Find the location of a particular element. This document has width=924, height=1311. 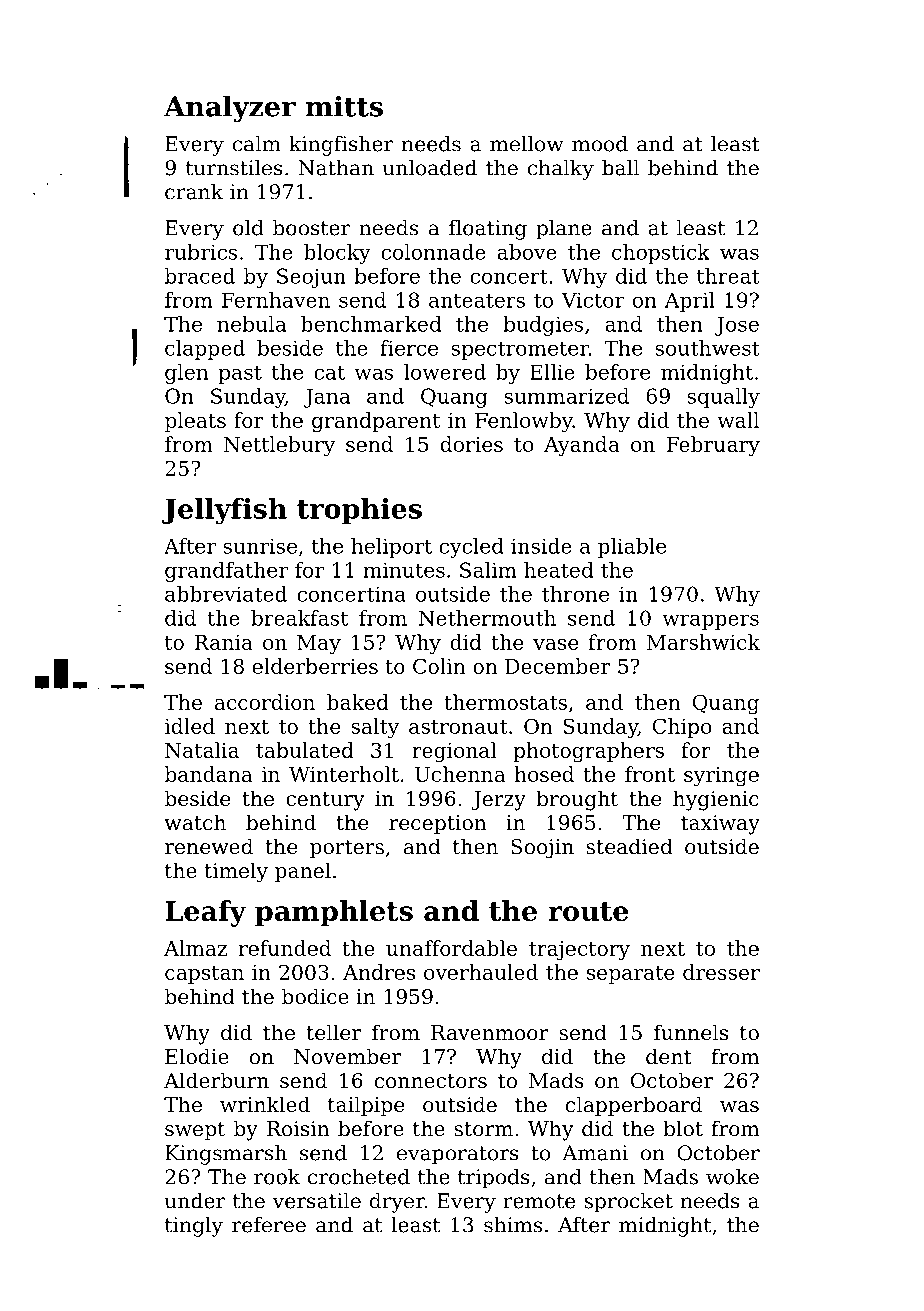

overhauled is located at coordinates (481, 972).
